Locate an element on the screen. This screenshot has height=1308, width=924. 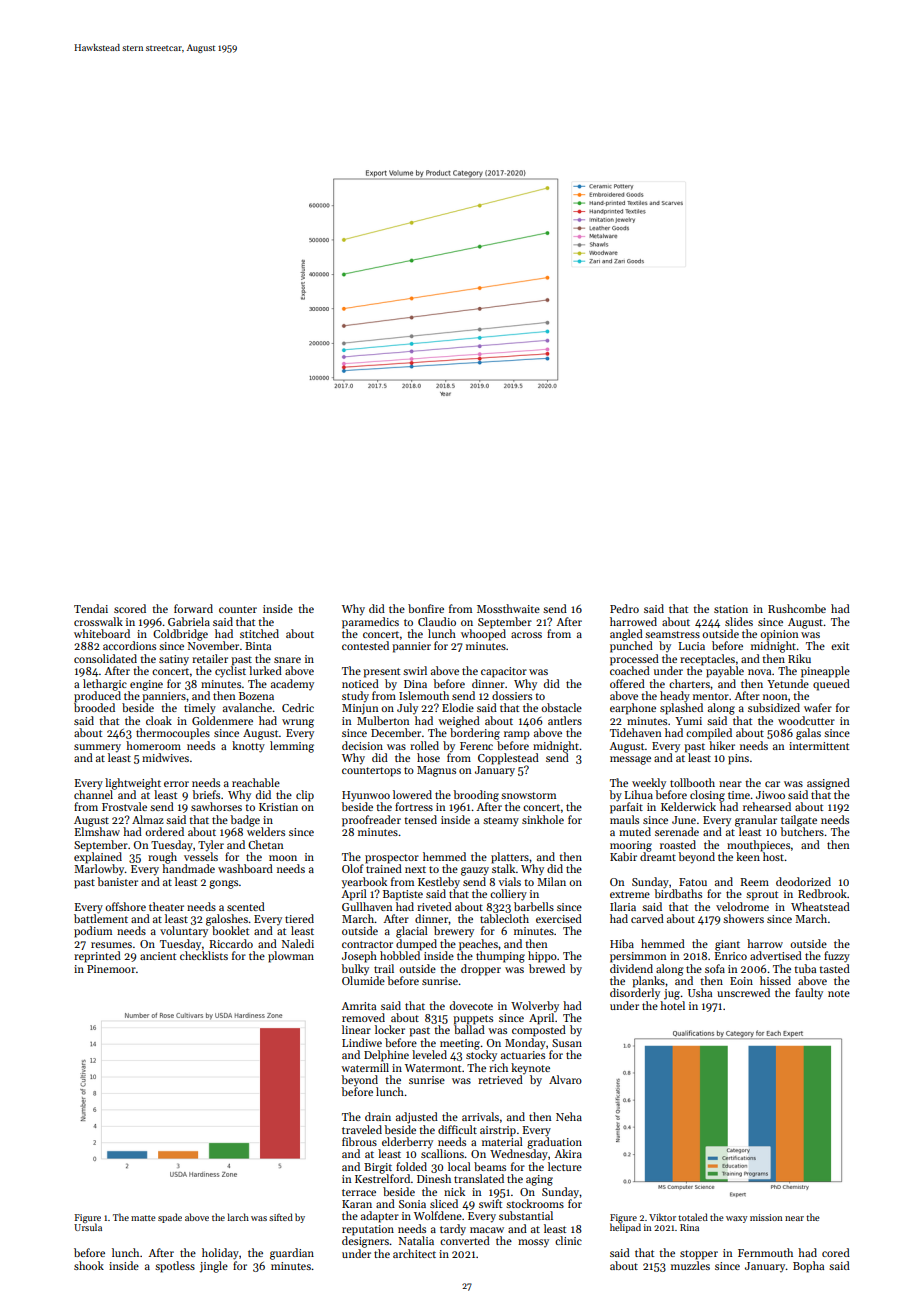
bonfire is located at coordinates (426, 608).
